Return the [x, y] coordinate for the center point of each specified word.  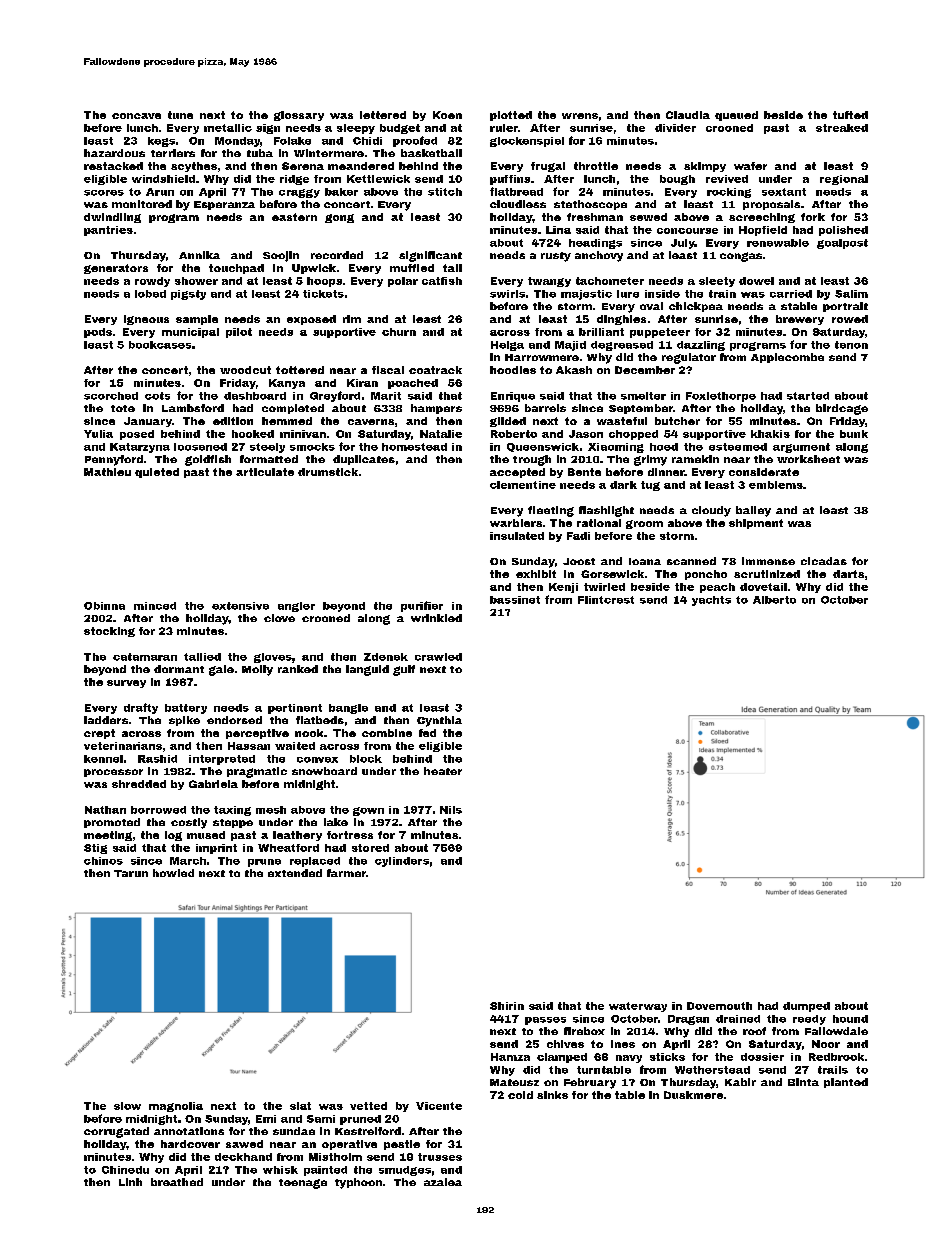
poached [413, 384]
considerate [764, 472]
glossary [299, 116]
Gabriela [213, 784]
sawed [244, 1144]
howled [173, 873]
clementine [523, 485]
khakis [770, 434]
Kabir [740, 1082]
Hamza [510, 1057]
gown [368, 811]
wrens [580, 116]
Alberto [774, 600]
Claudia [688, 115]
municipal [190, 333]
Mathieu [107, 472]
